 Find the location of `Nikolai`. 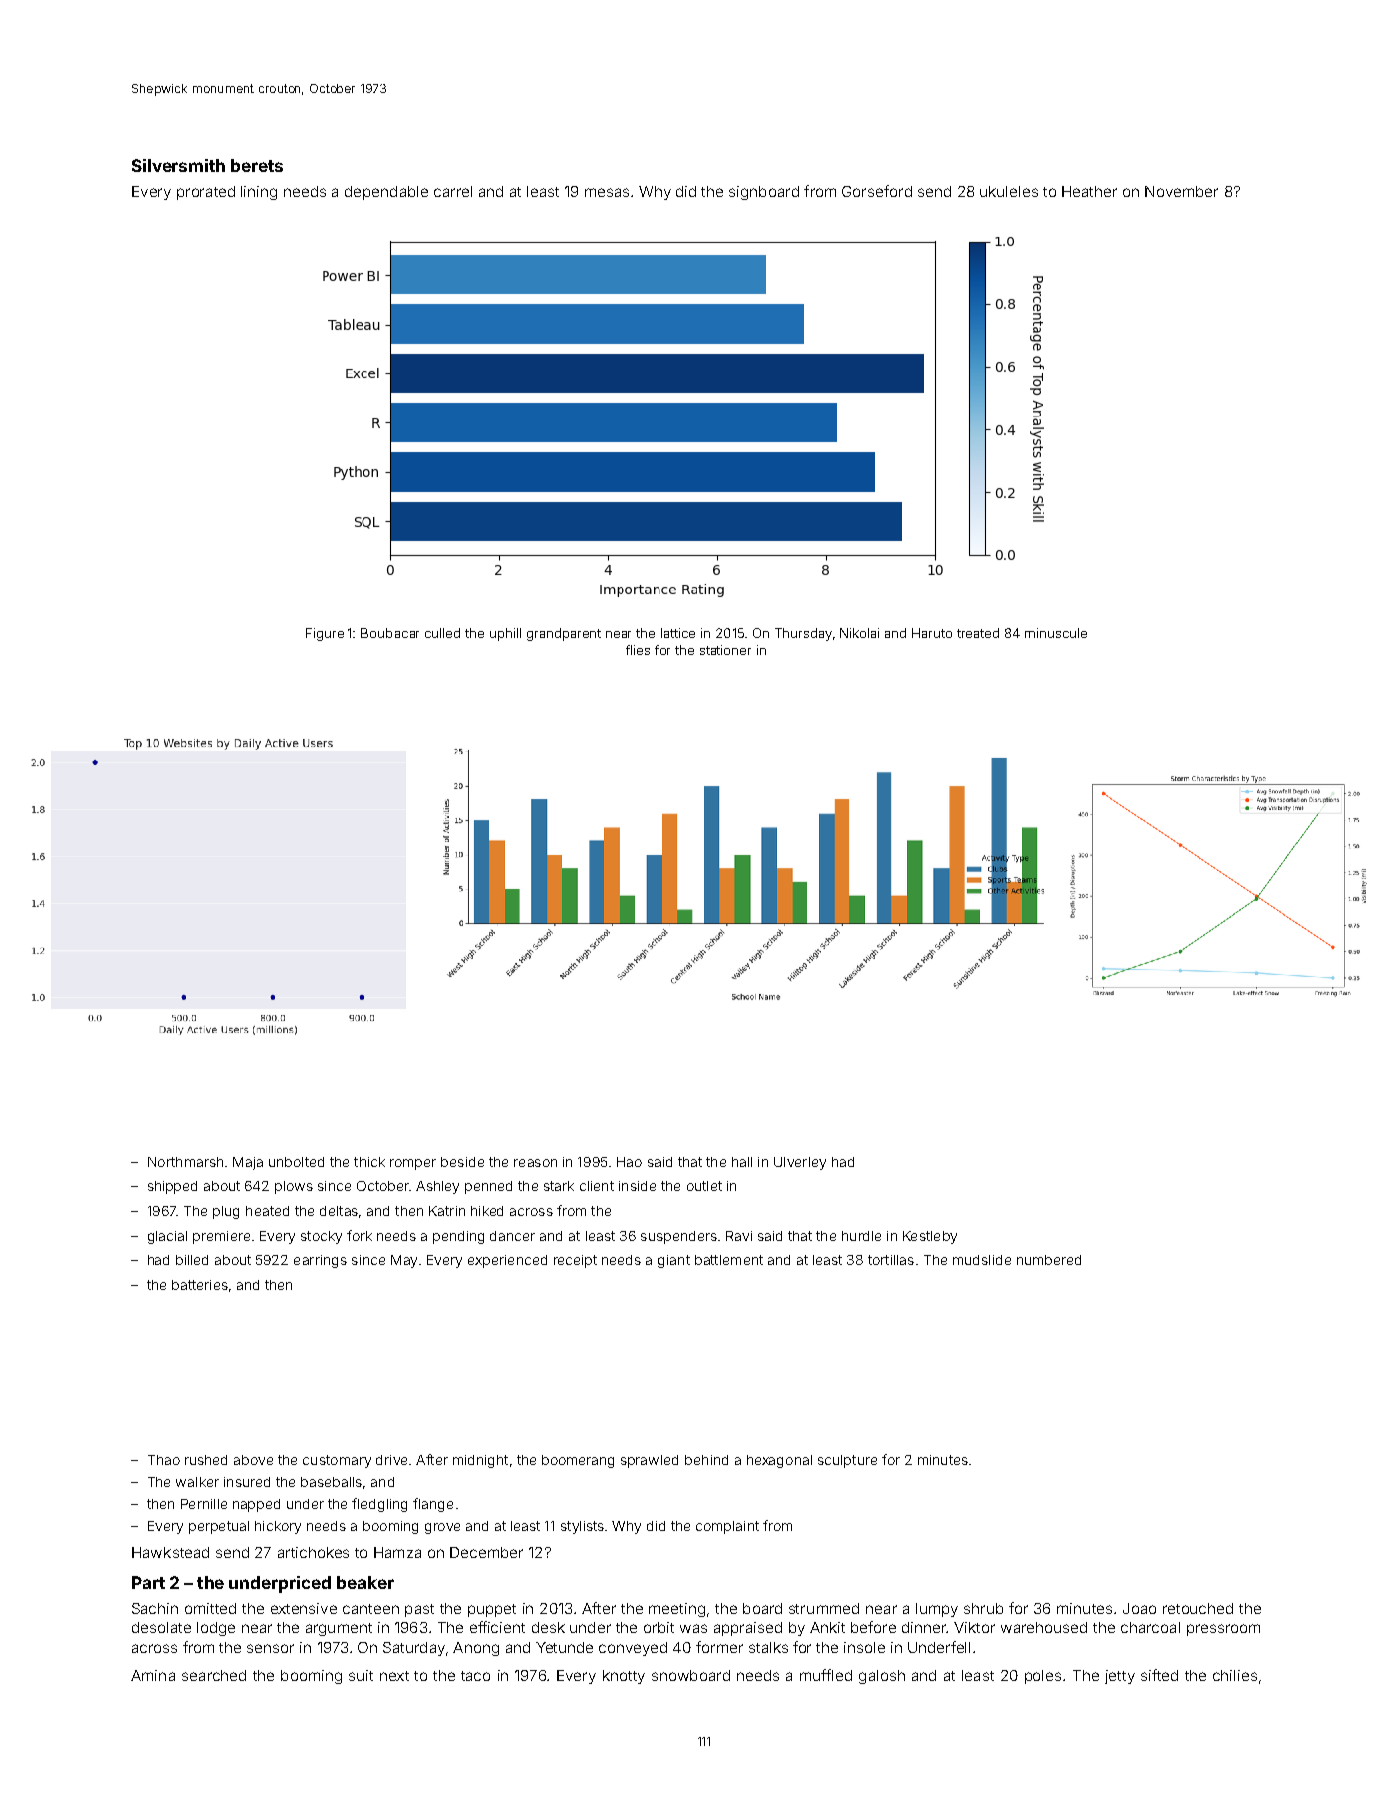

Nikolai is located at coordinates (859, 633).
